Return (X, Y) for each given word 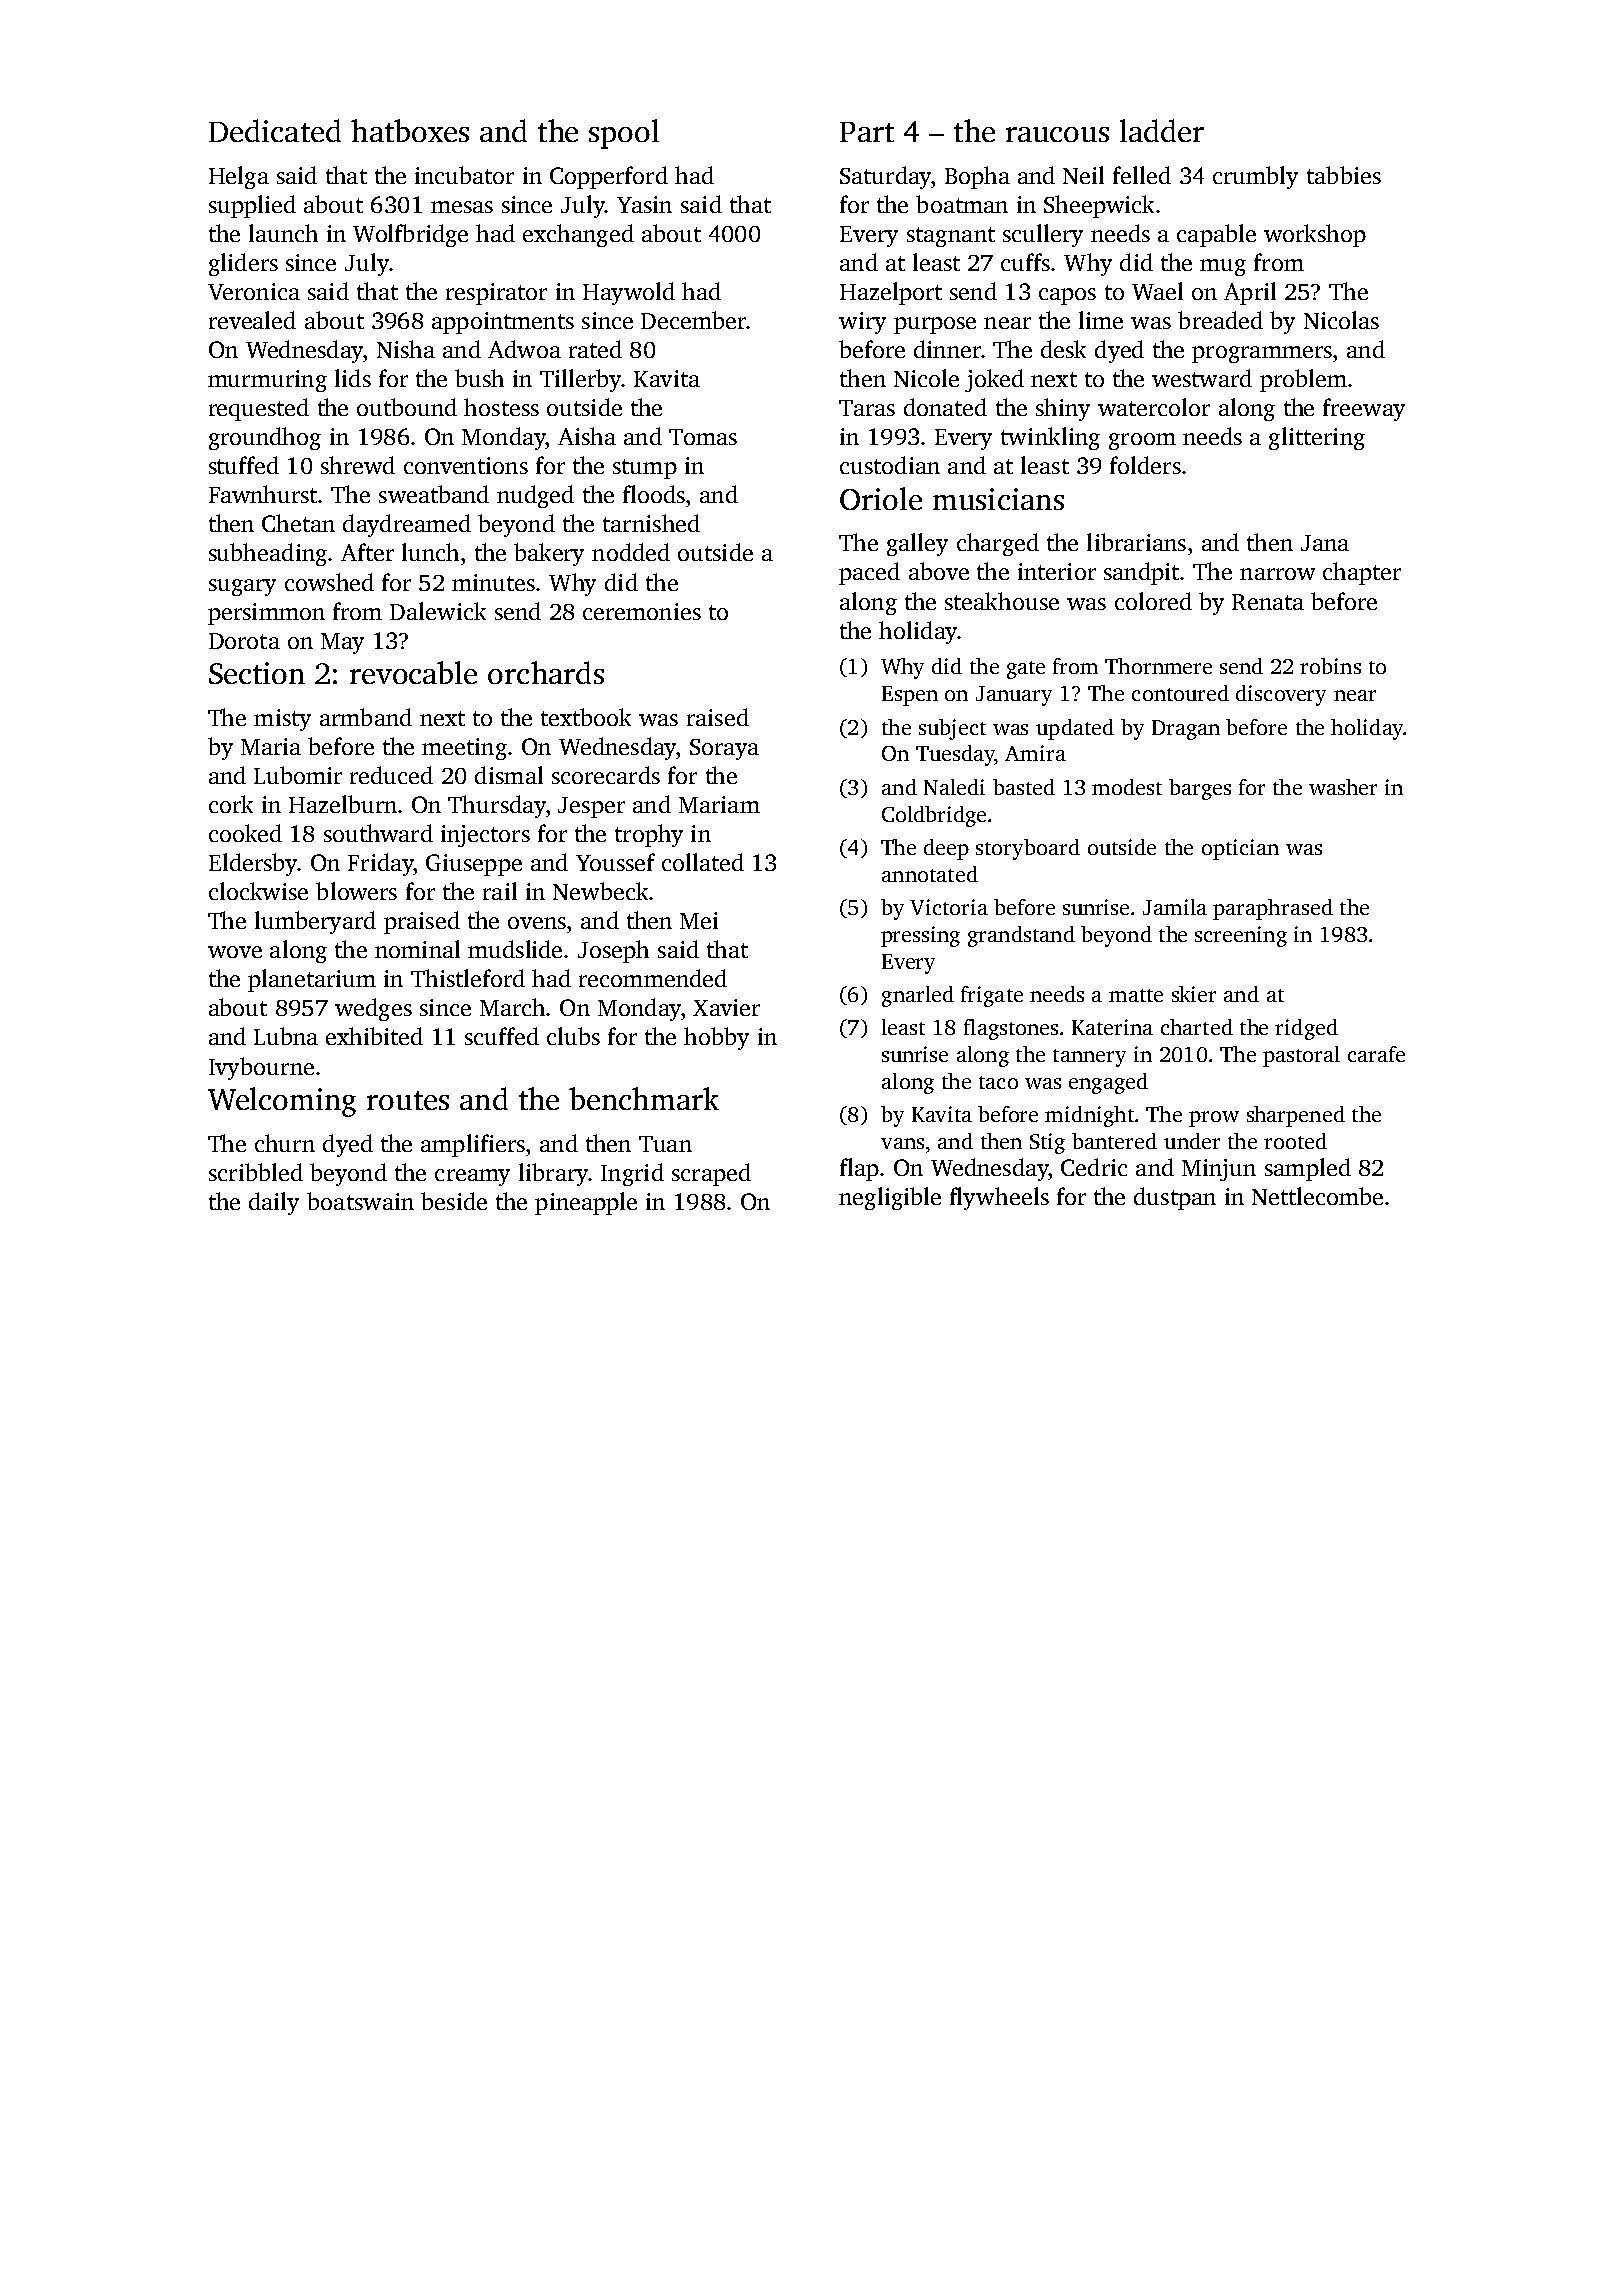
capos (1067, 296)
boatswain (360, 1201)
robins (1330, 666)
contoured (1180, 693)
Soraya (724, 749)
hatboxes (410, 130)
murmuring (267, 381)
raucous (1057, 134)
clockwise (258, 891)
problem (1303, 380)
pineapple (586, 1203)
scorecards (606, 775)
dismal (509, 775)
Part (867, 132)
